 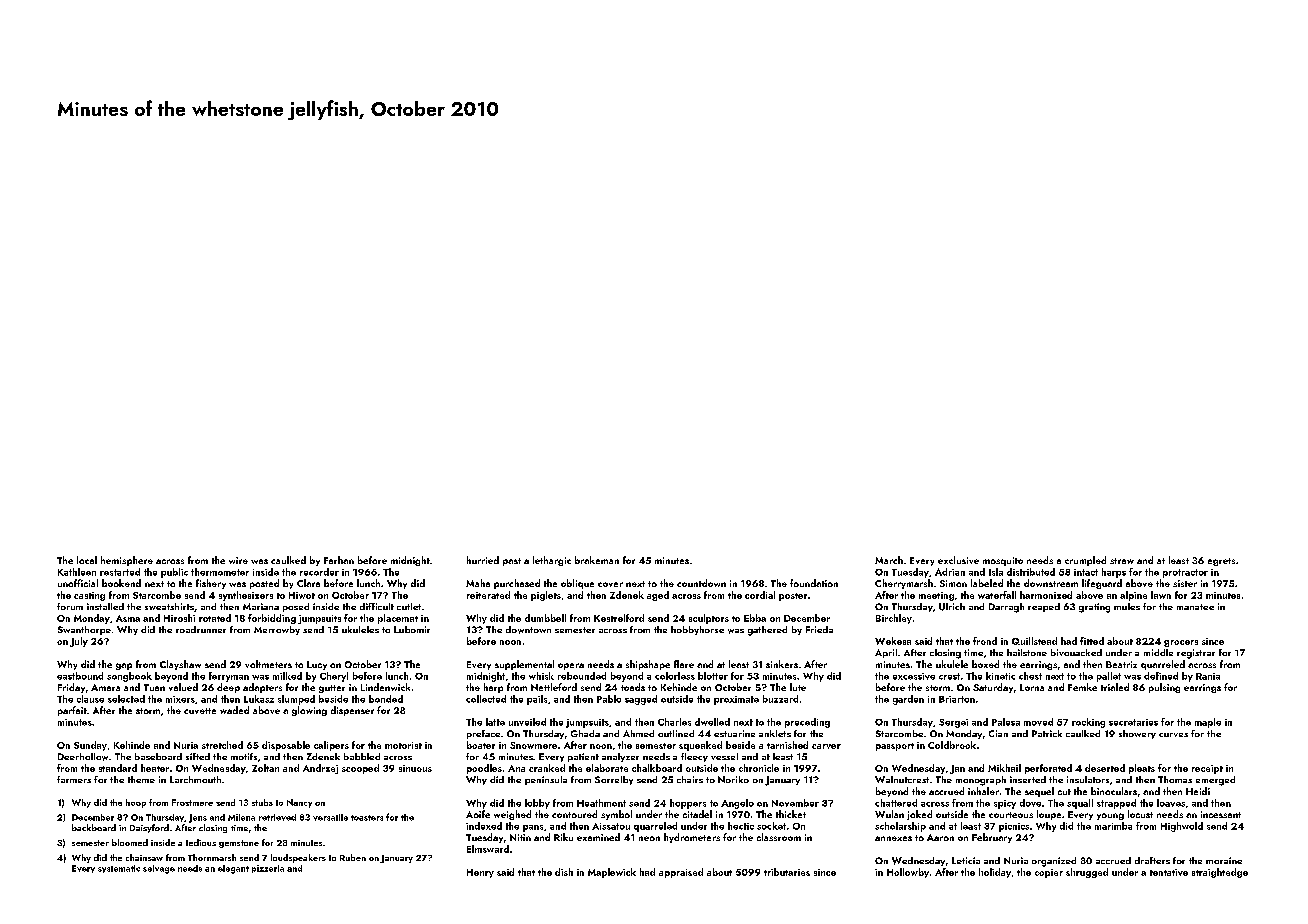 I want to click on hemisphere, so click(x=127, y=561).
